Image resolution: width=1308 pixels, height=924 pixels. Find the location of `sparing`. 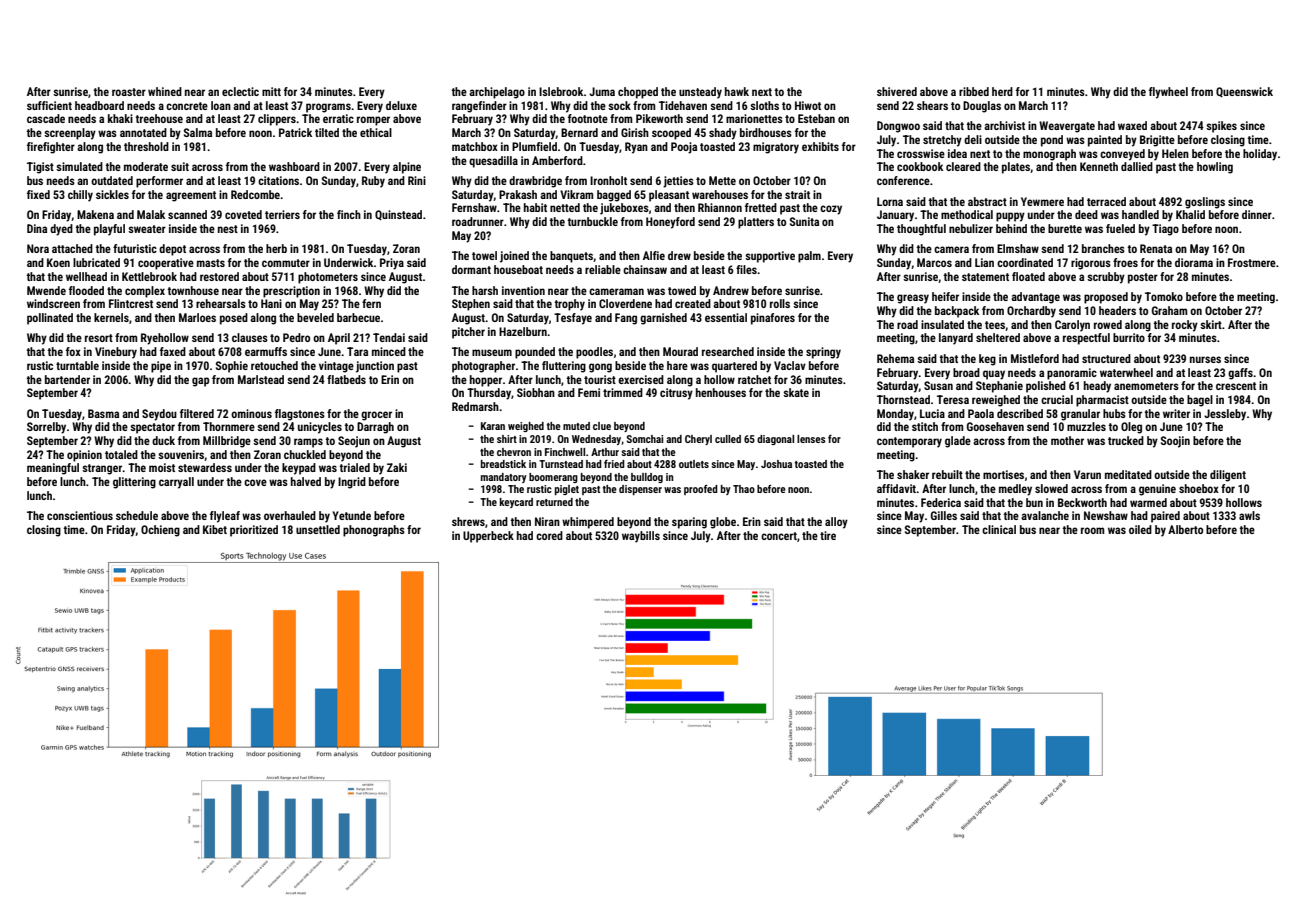

sparing is located at coordinates (689, 523).
